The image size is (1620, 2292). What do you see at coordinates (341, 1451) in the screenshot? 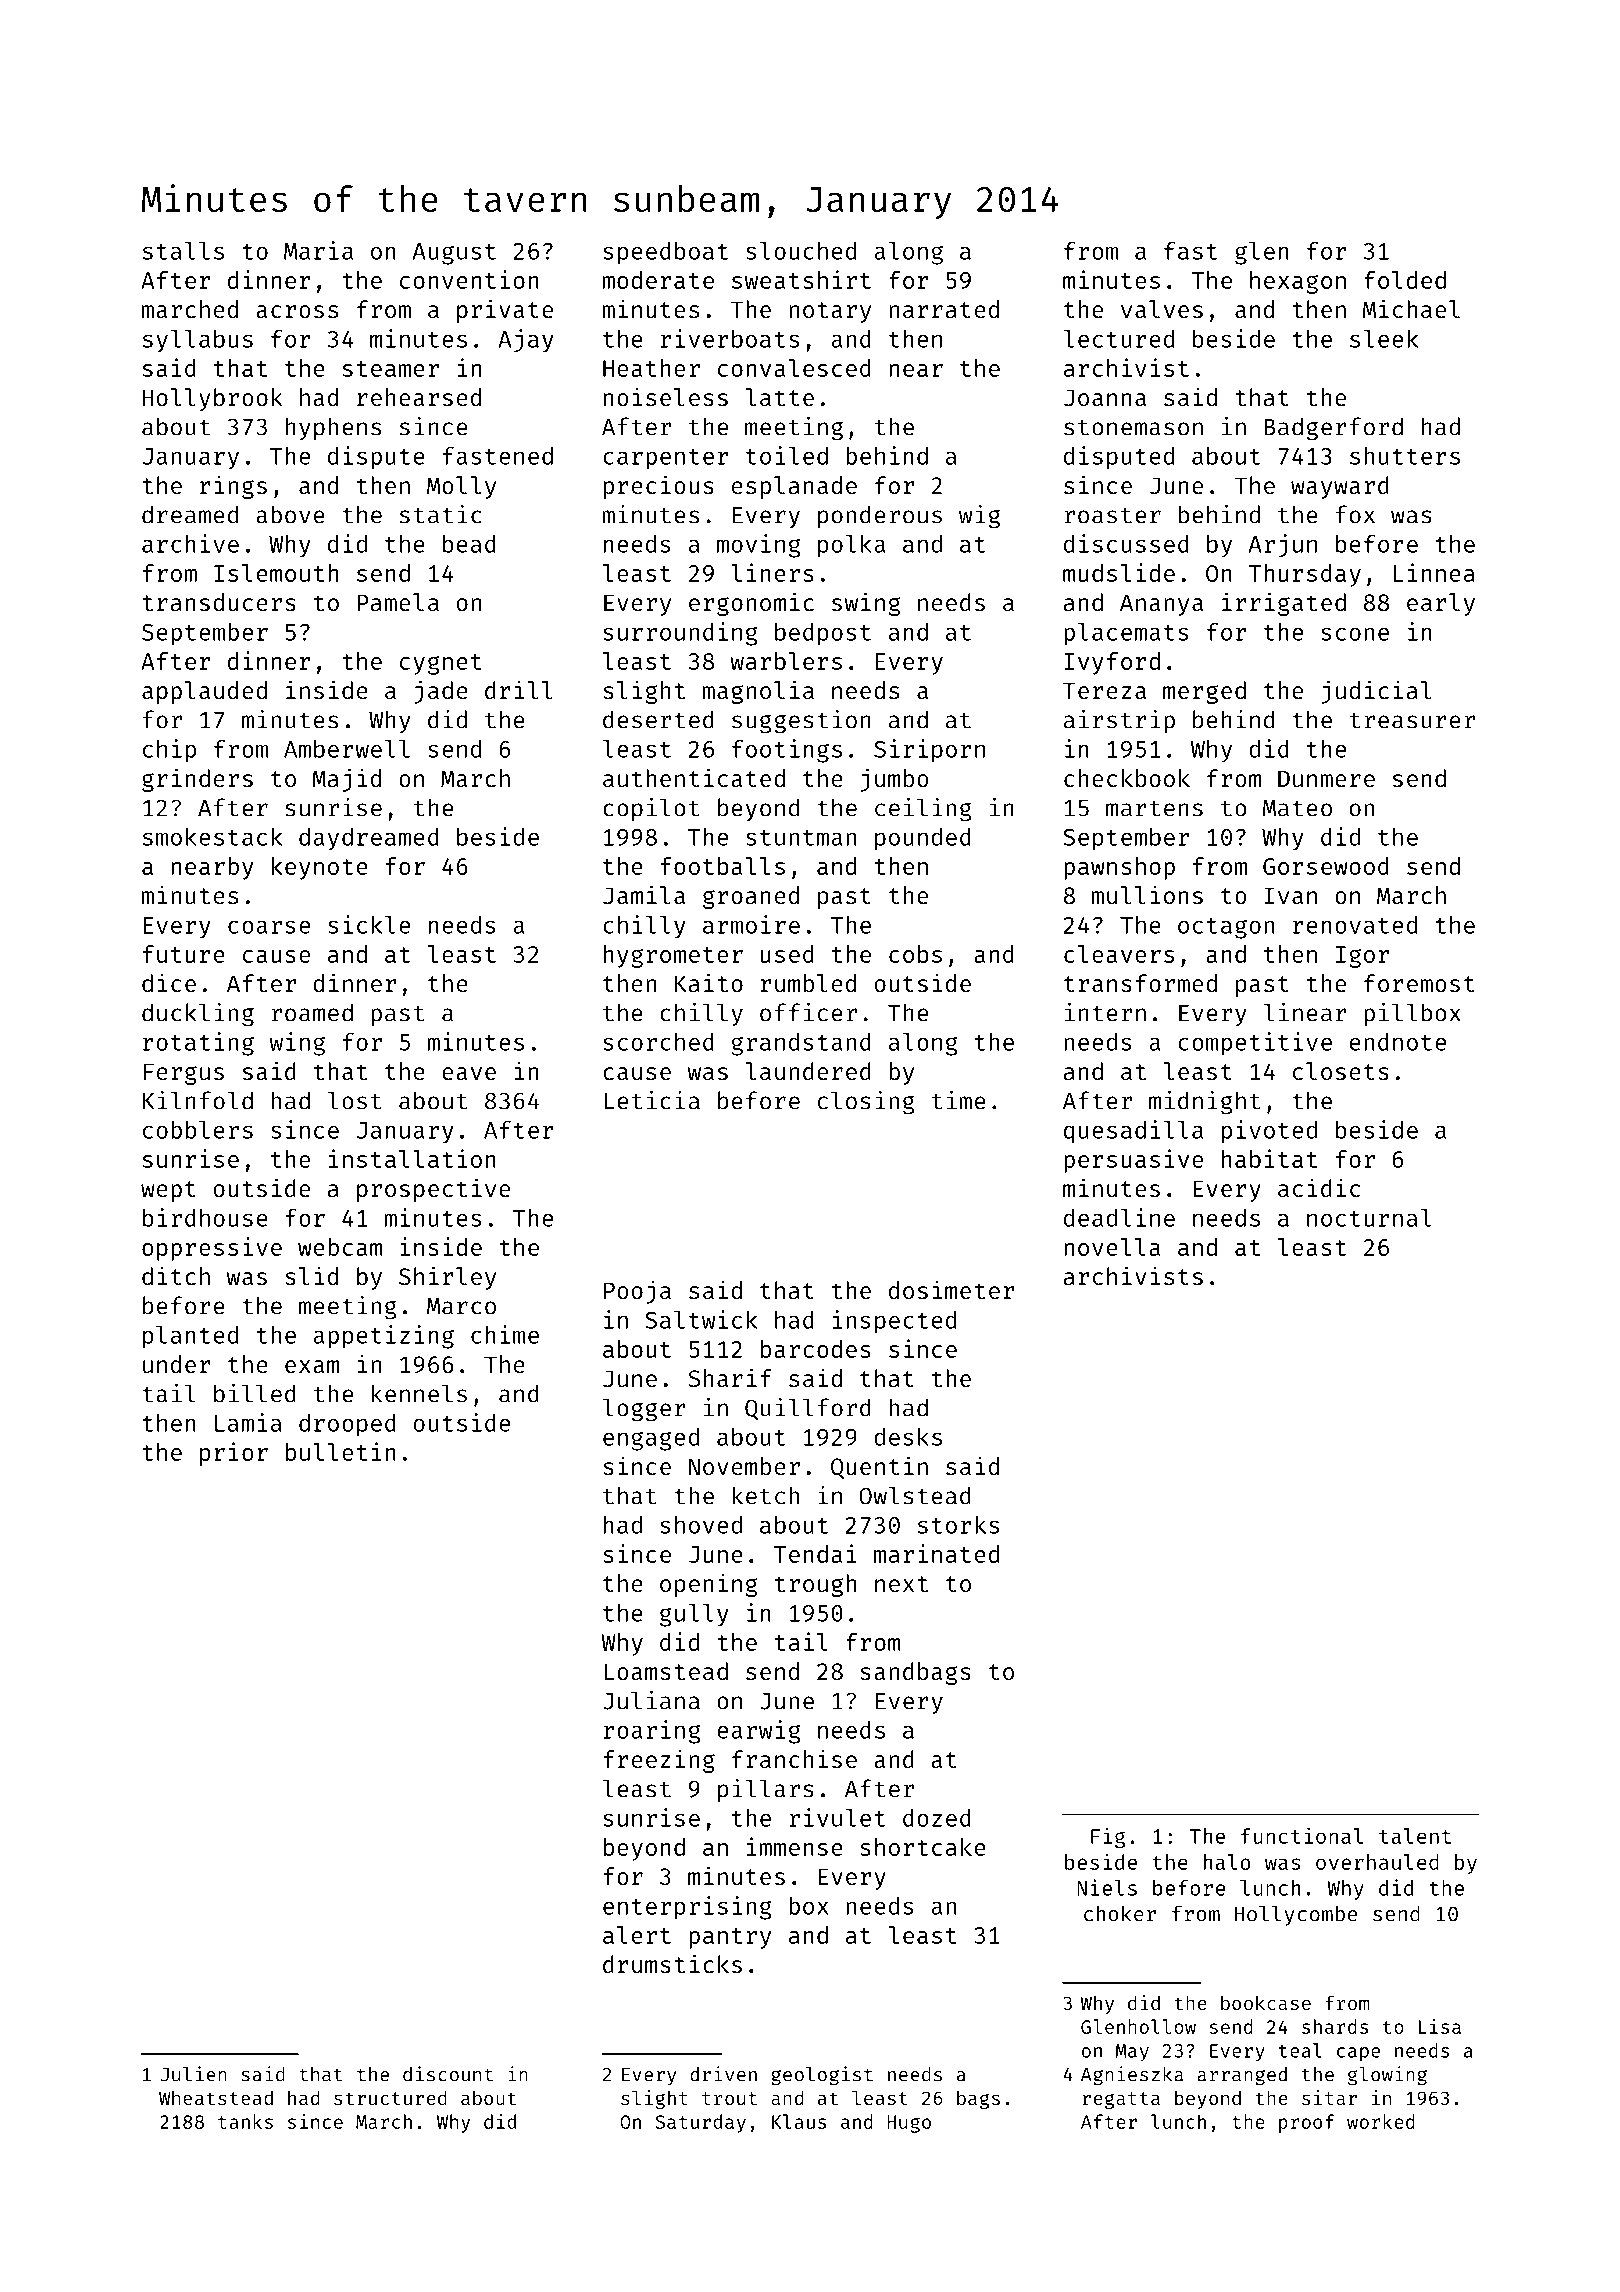
I see `bulletin` at bounding box center [341, 1451].
